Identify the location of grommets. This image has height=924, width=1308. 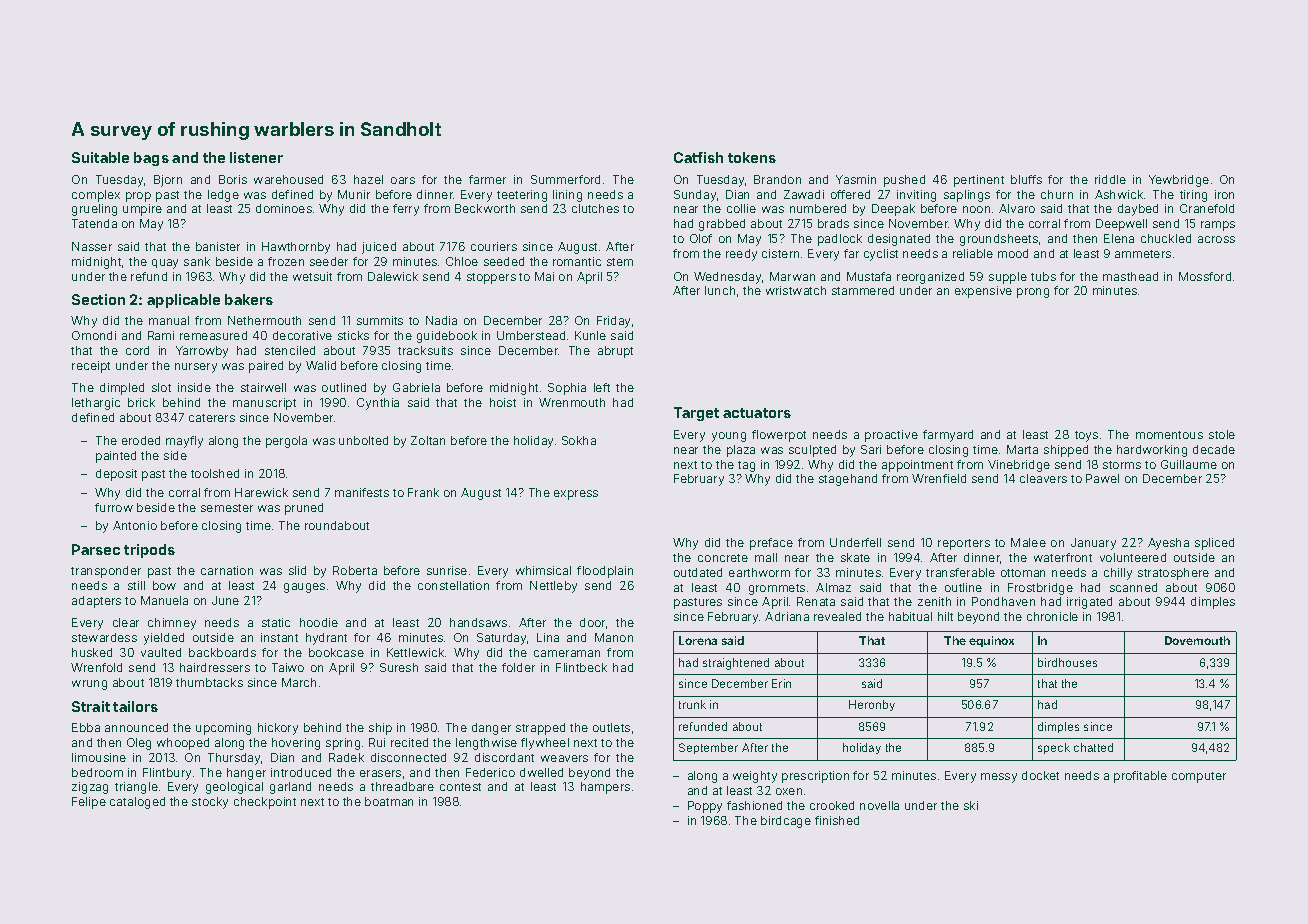
(777, 589).
